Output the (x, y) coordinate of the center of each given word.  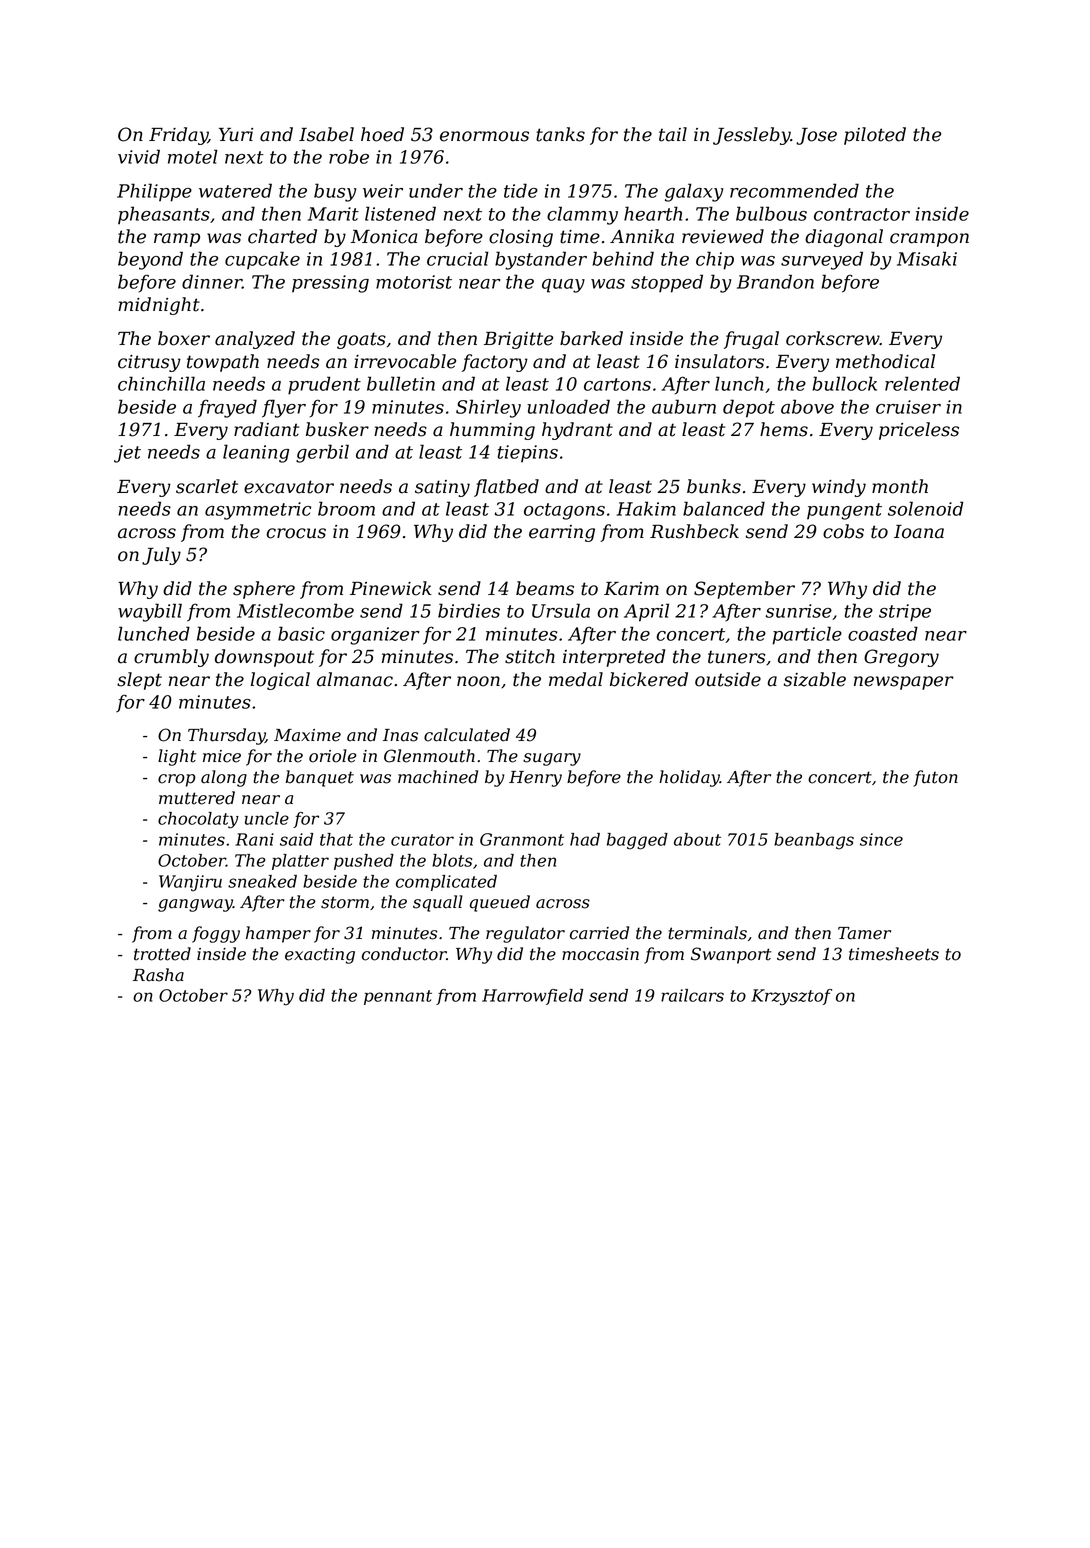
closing (521, 238)
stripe (905, 613)
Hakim (646, 508)
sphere (264, 590)
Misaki (927, 258)
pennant (398, 997)
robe (349, 156)
